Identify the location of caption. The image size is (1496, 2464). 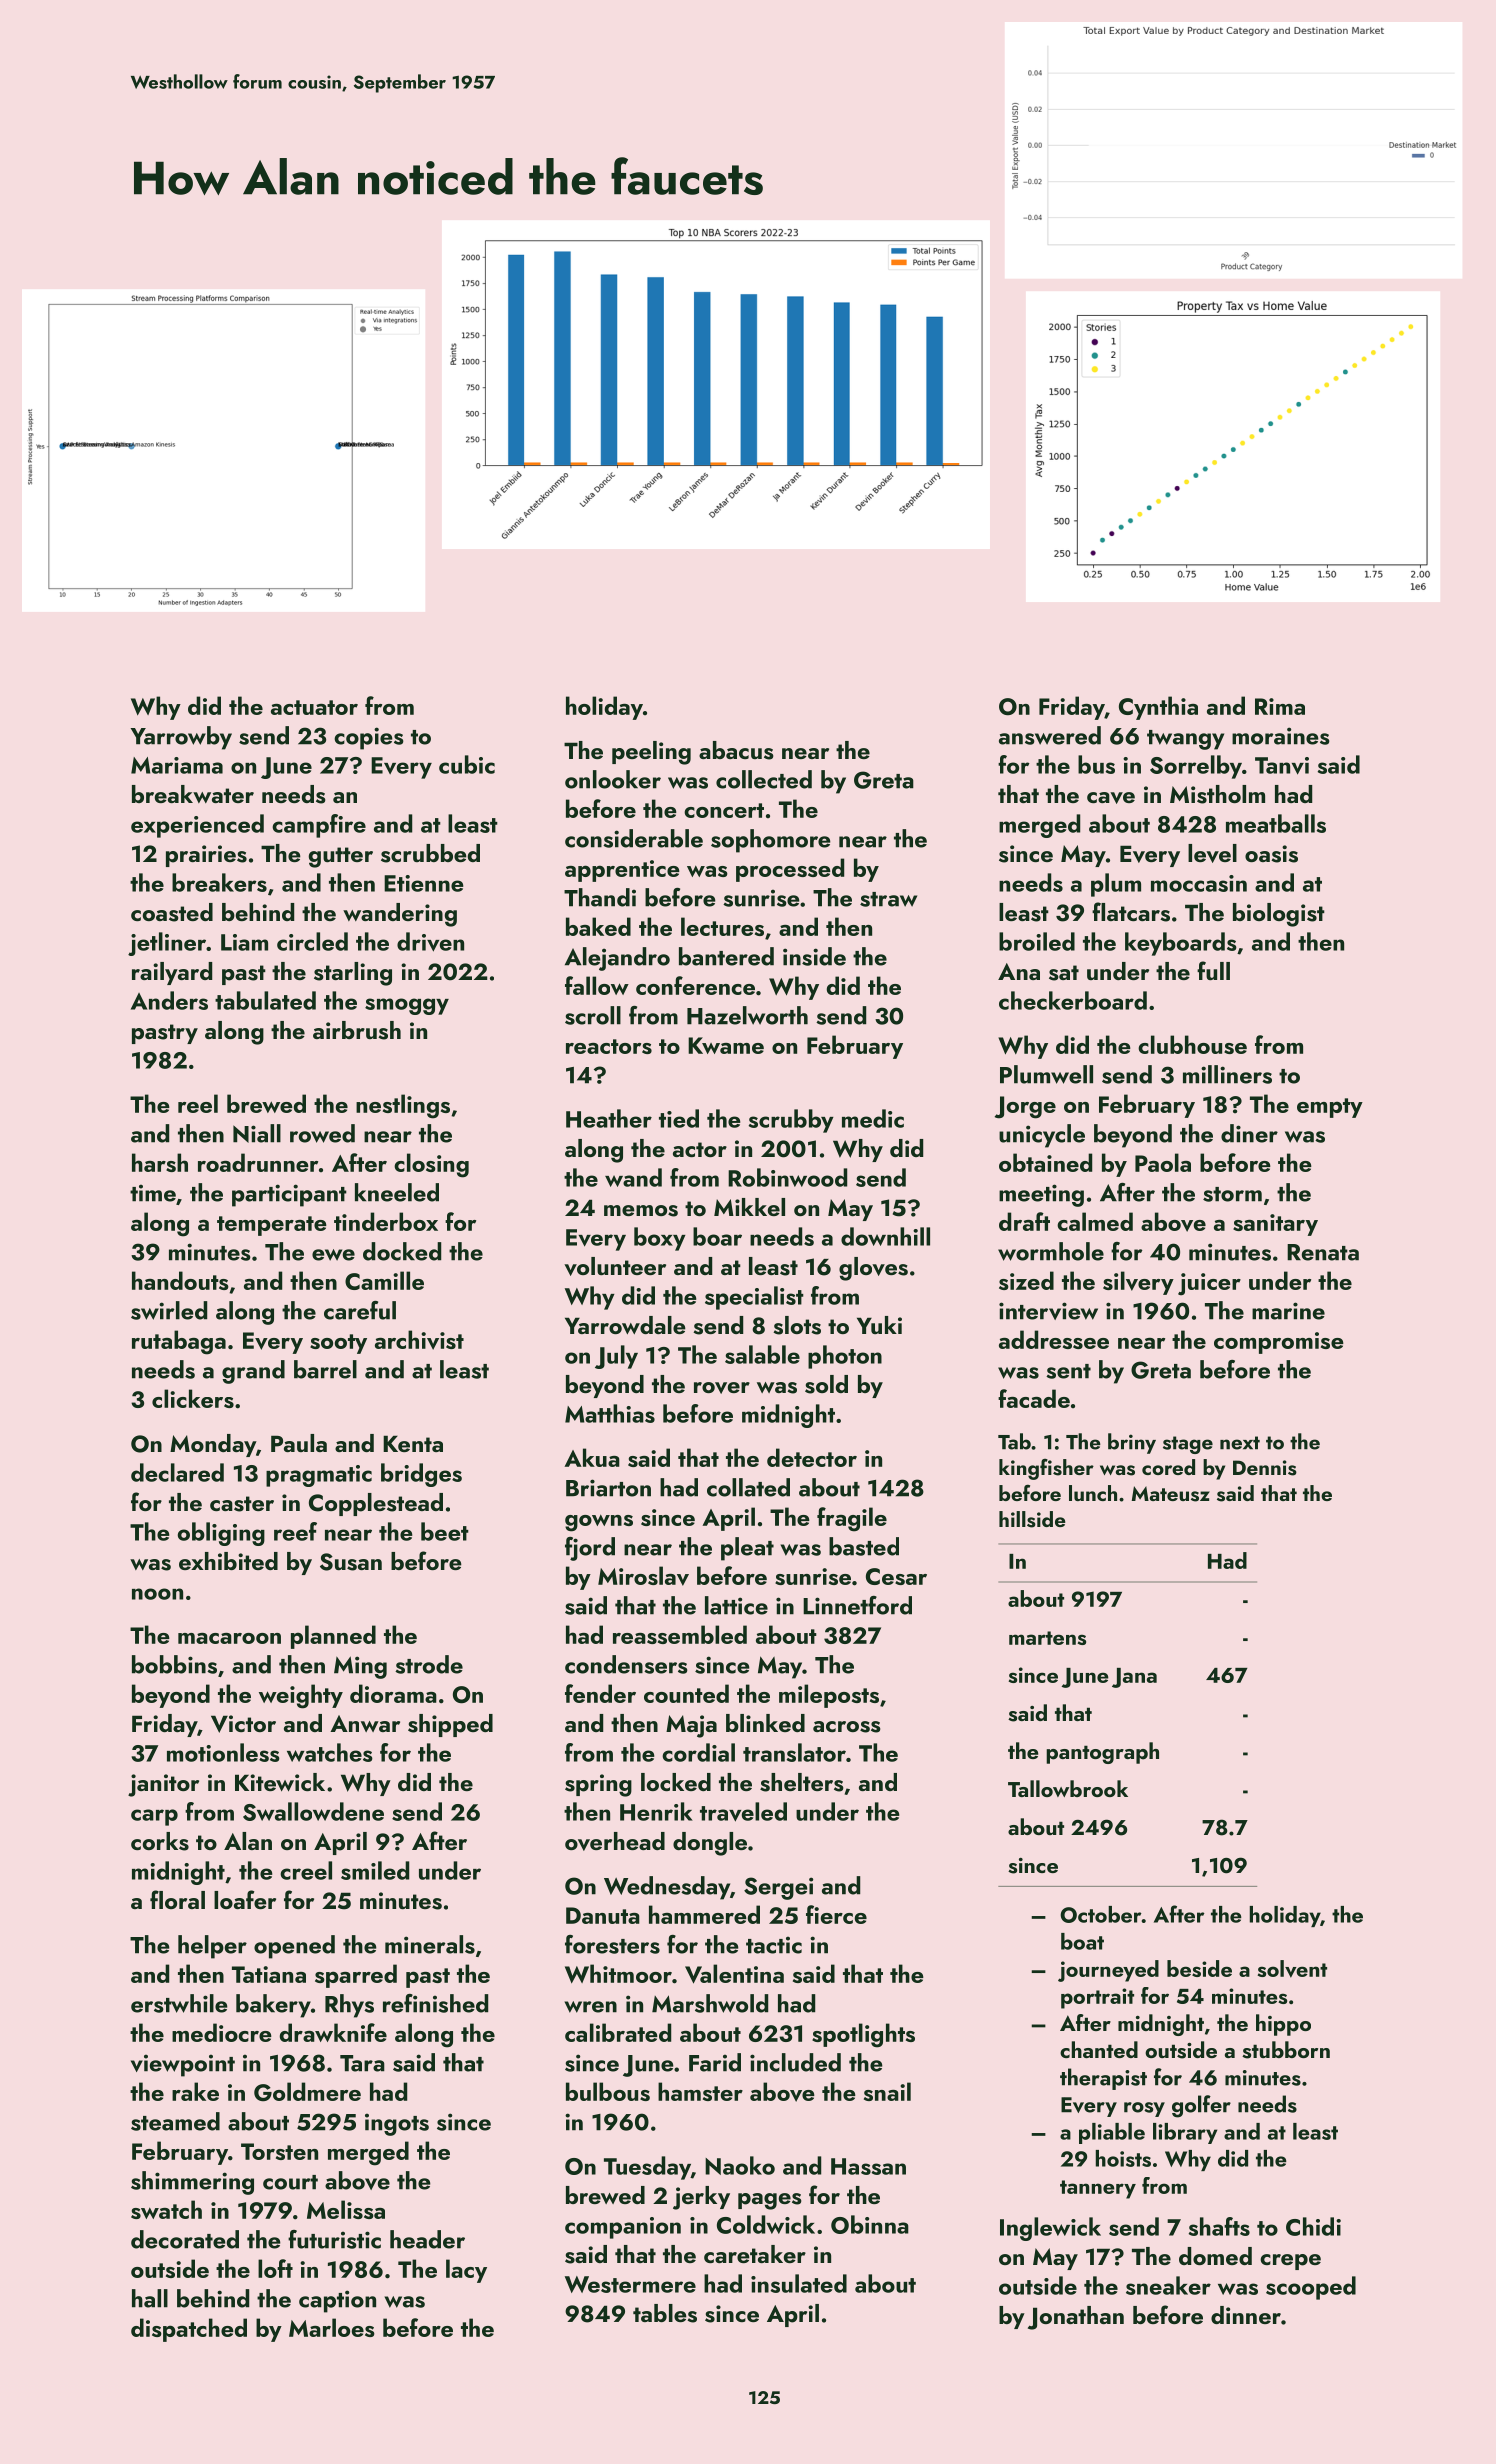
(337, 2301).
